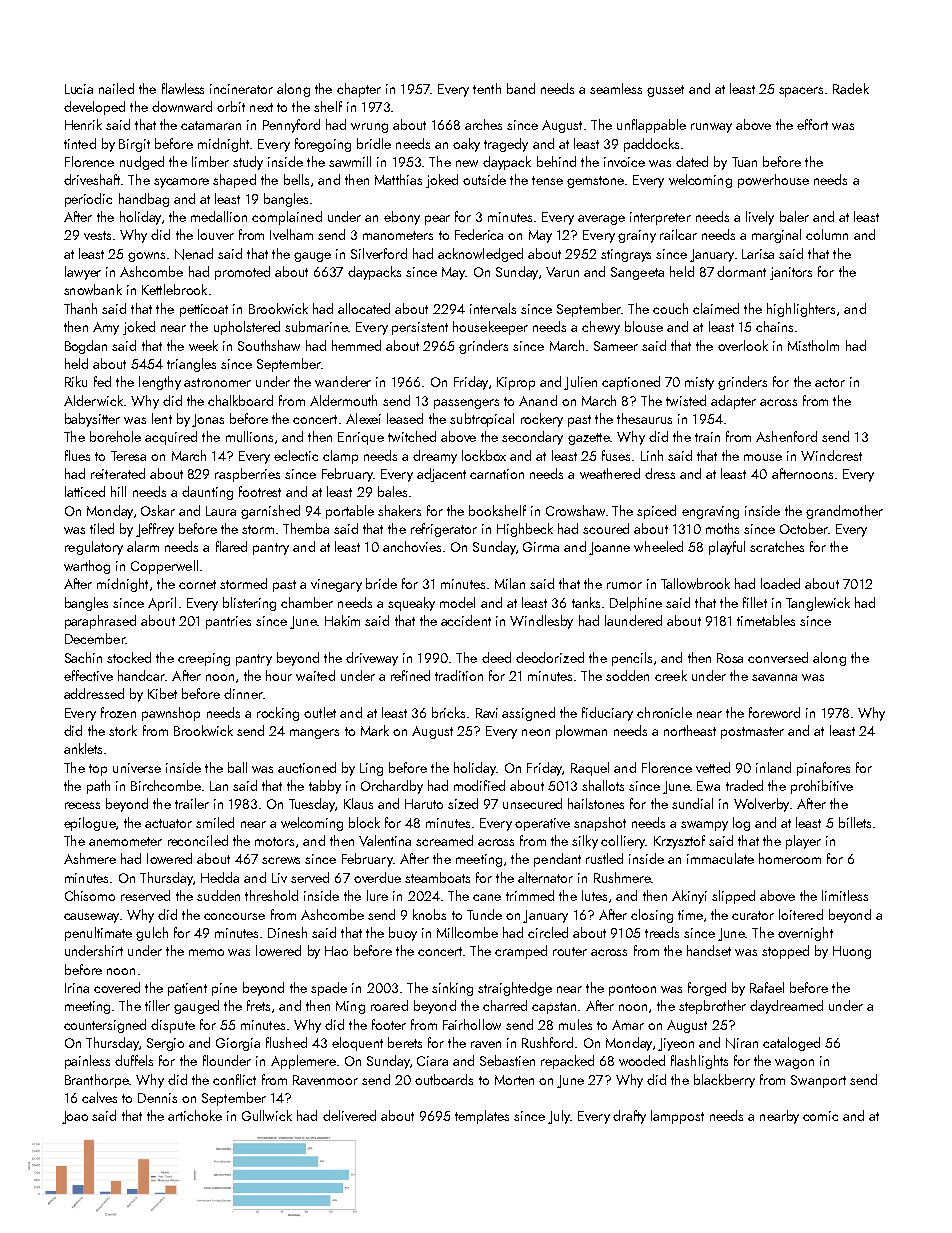  Describe the element at coordinates (286, 1042) in the screenshot. I see `flushed` at that location.
